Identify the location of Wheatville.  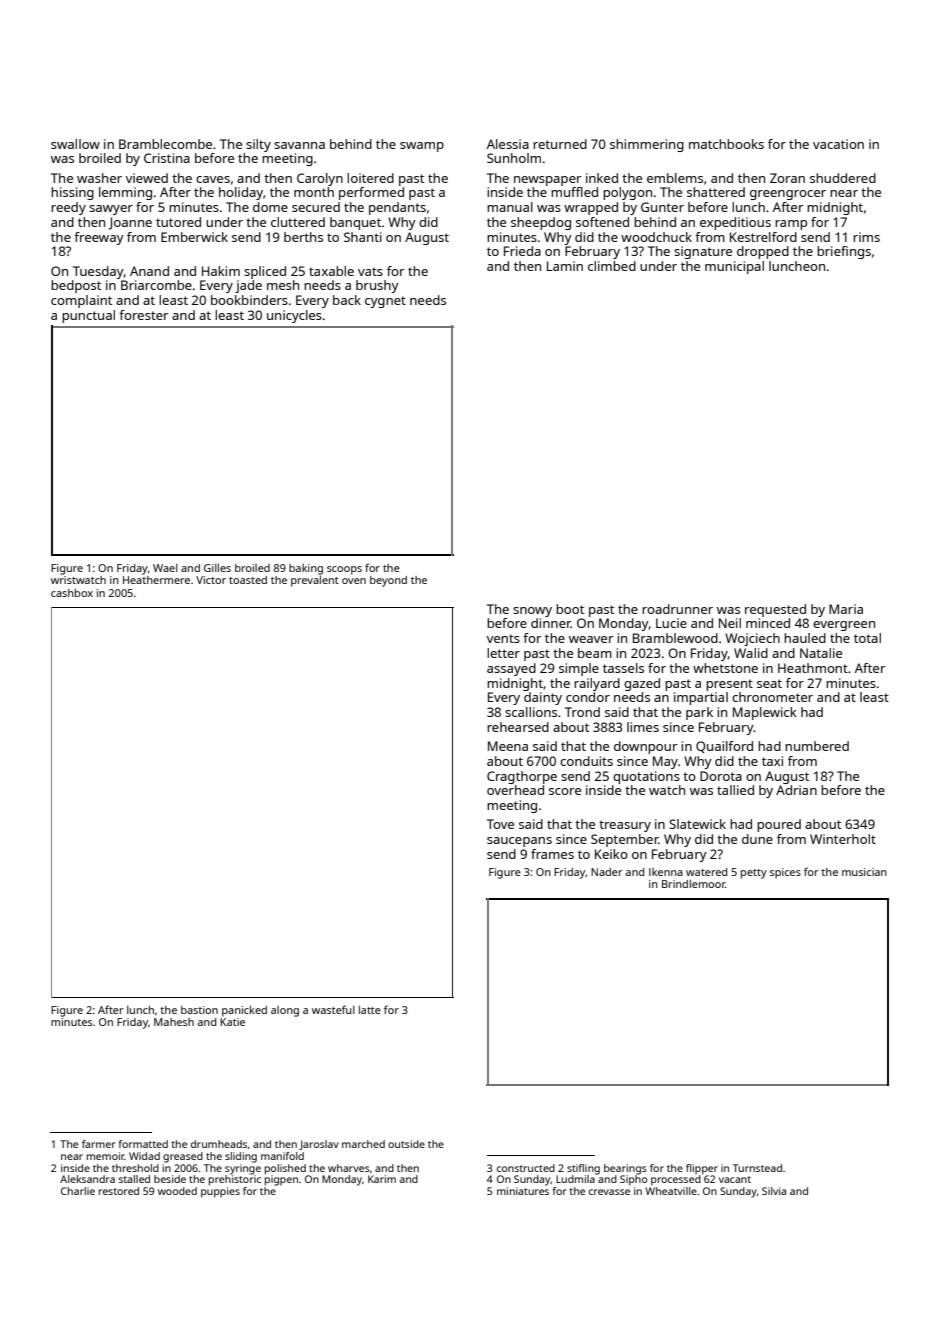
(671, 1191).
